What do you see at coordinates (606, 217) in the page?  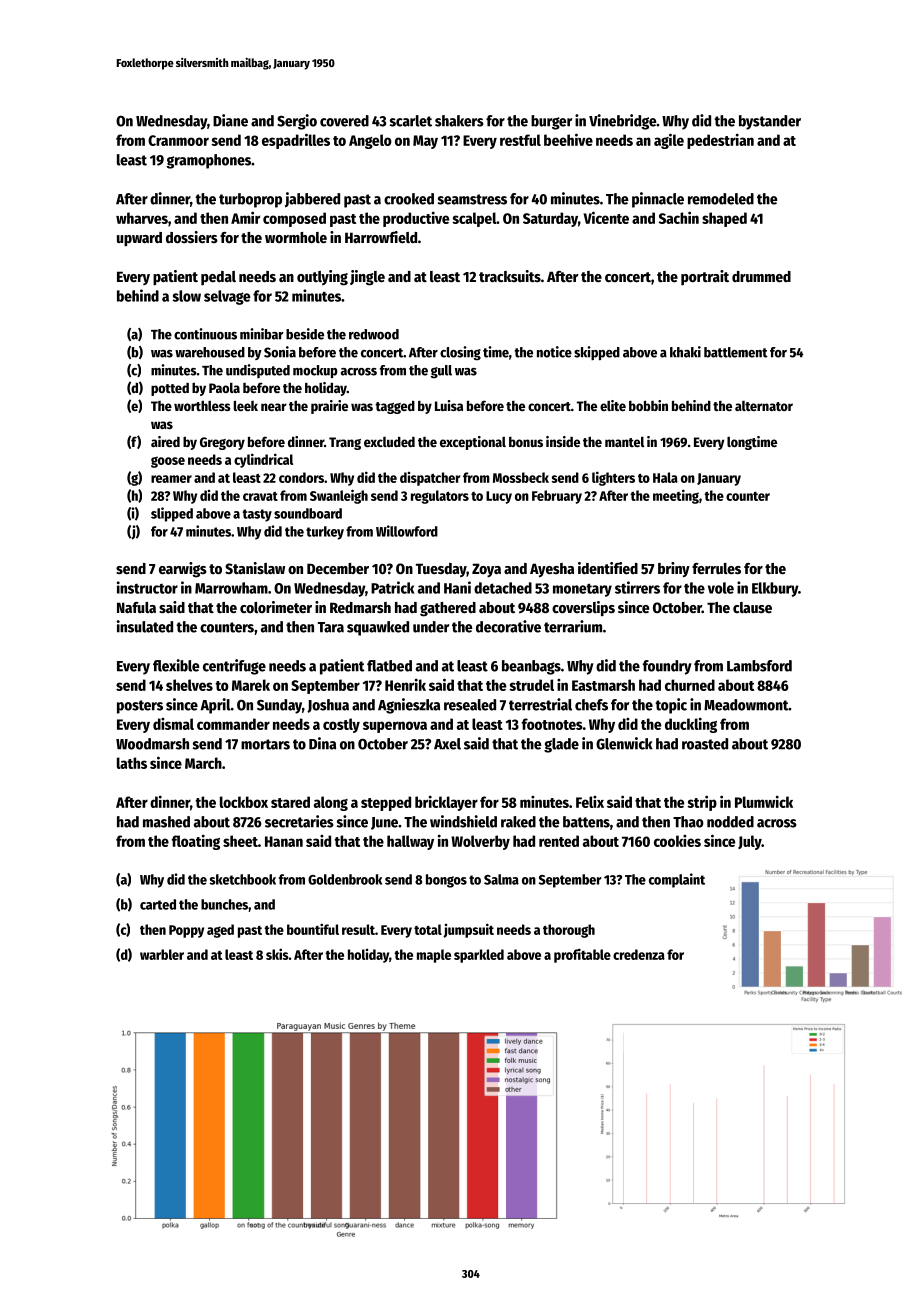 I see `Vicente` at bounding box center [606, 217].
